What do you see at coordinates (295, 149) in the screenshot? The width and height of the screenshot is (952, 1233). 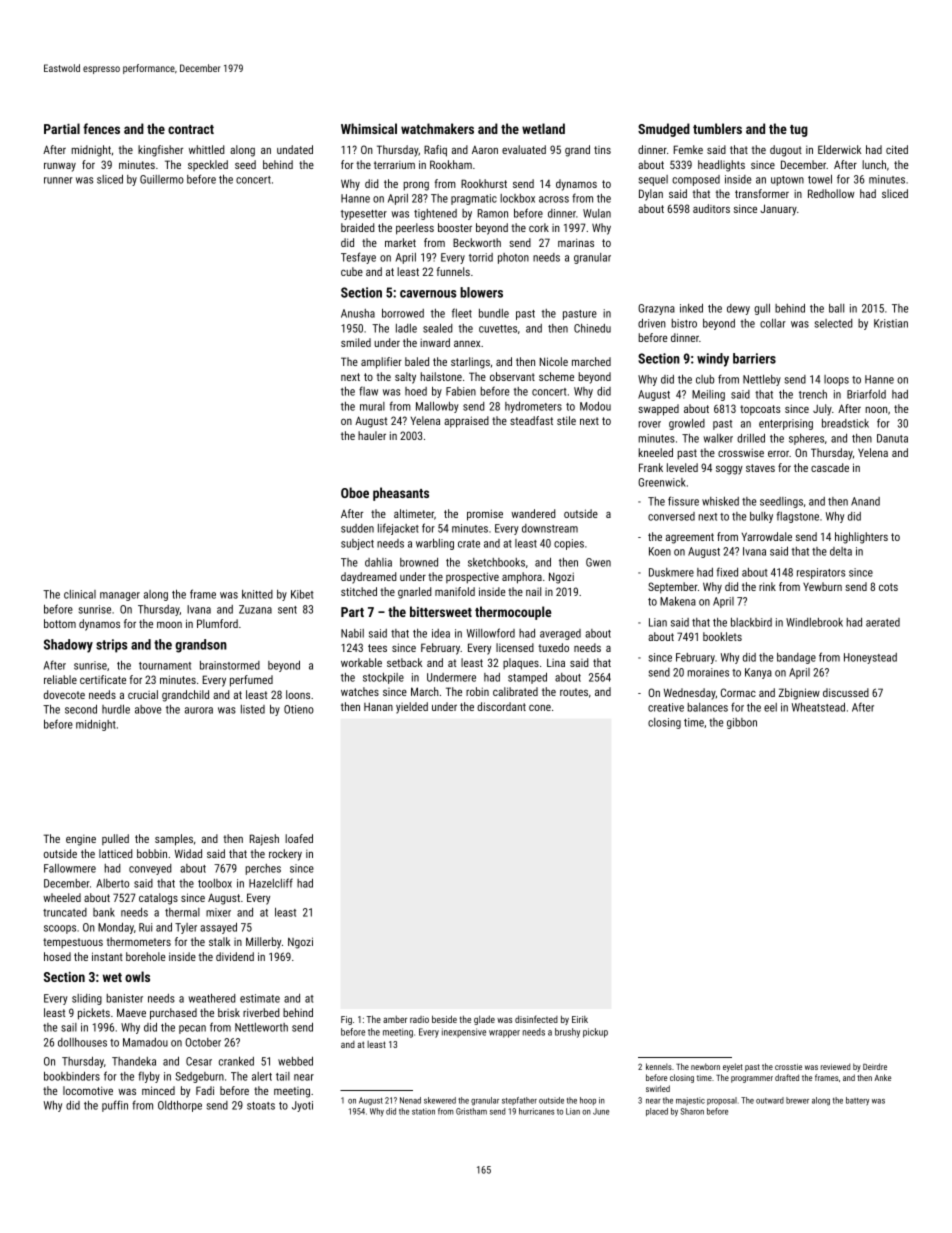 I see `undated` at bounding box center [295, 149].
